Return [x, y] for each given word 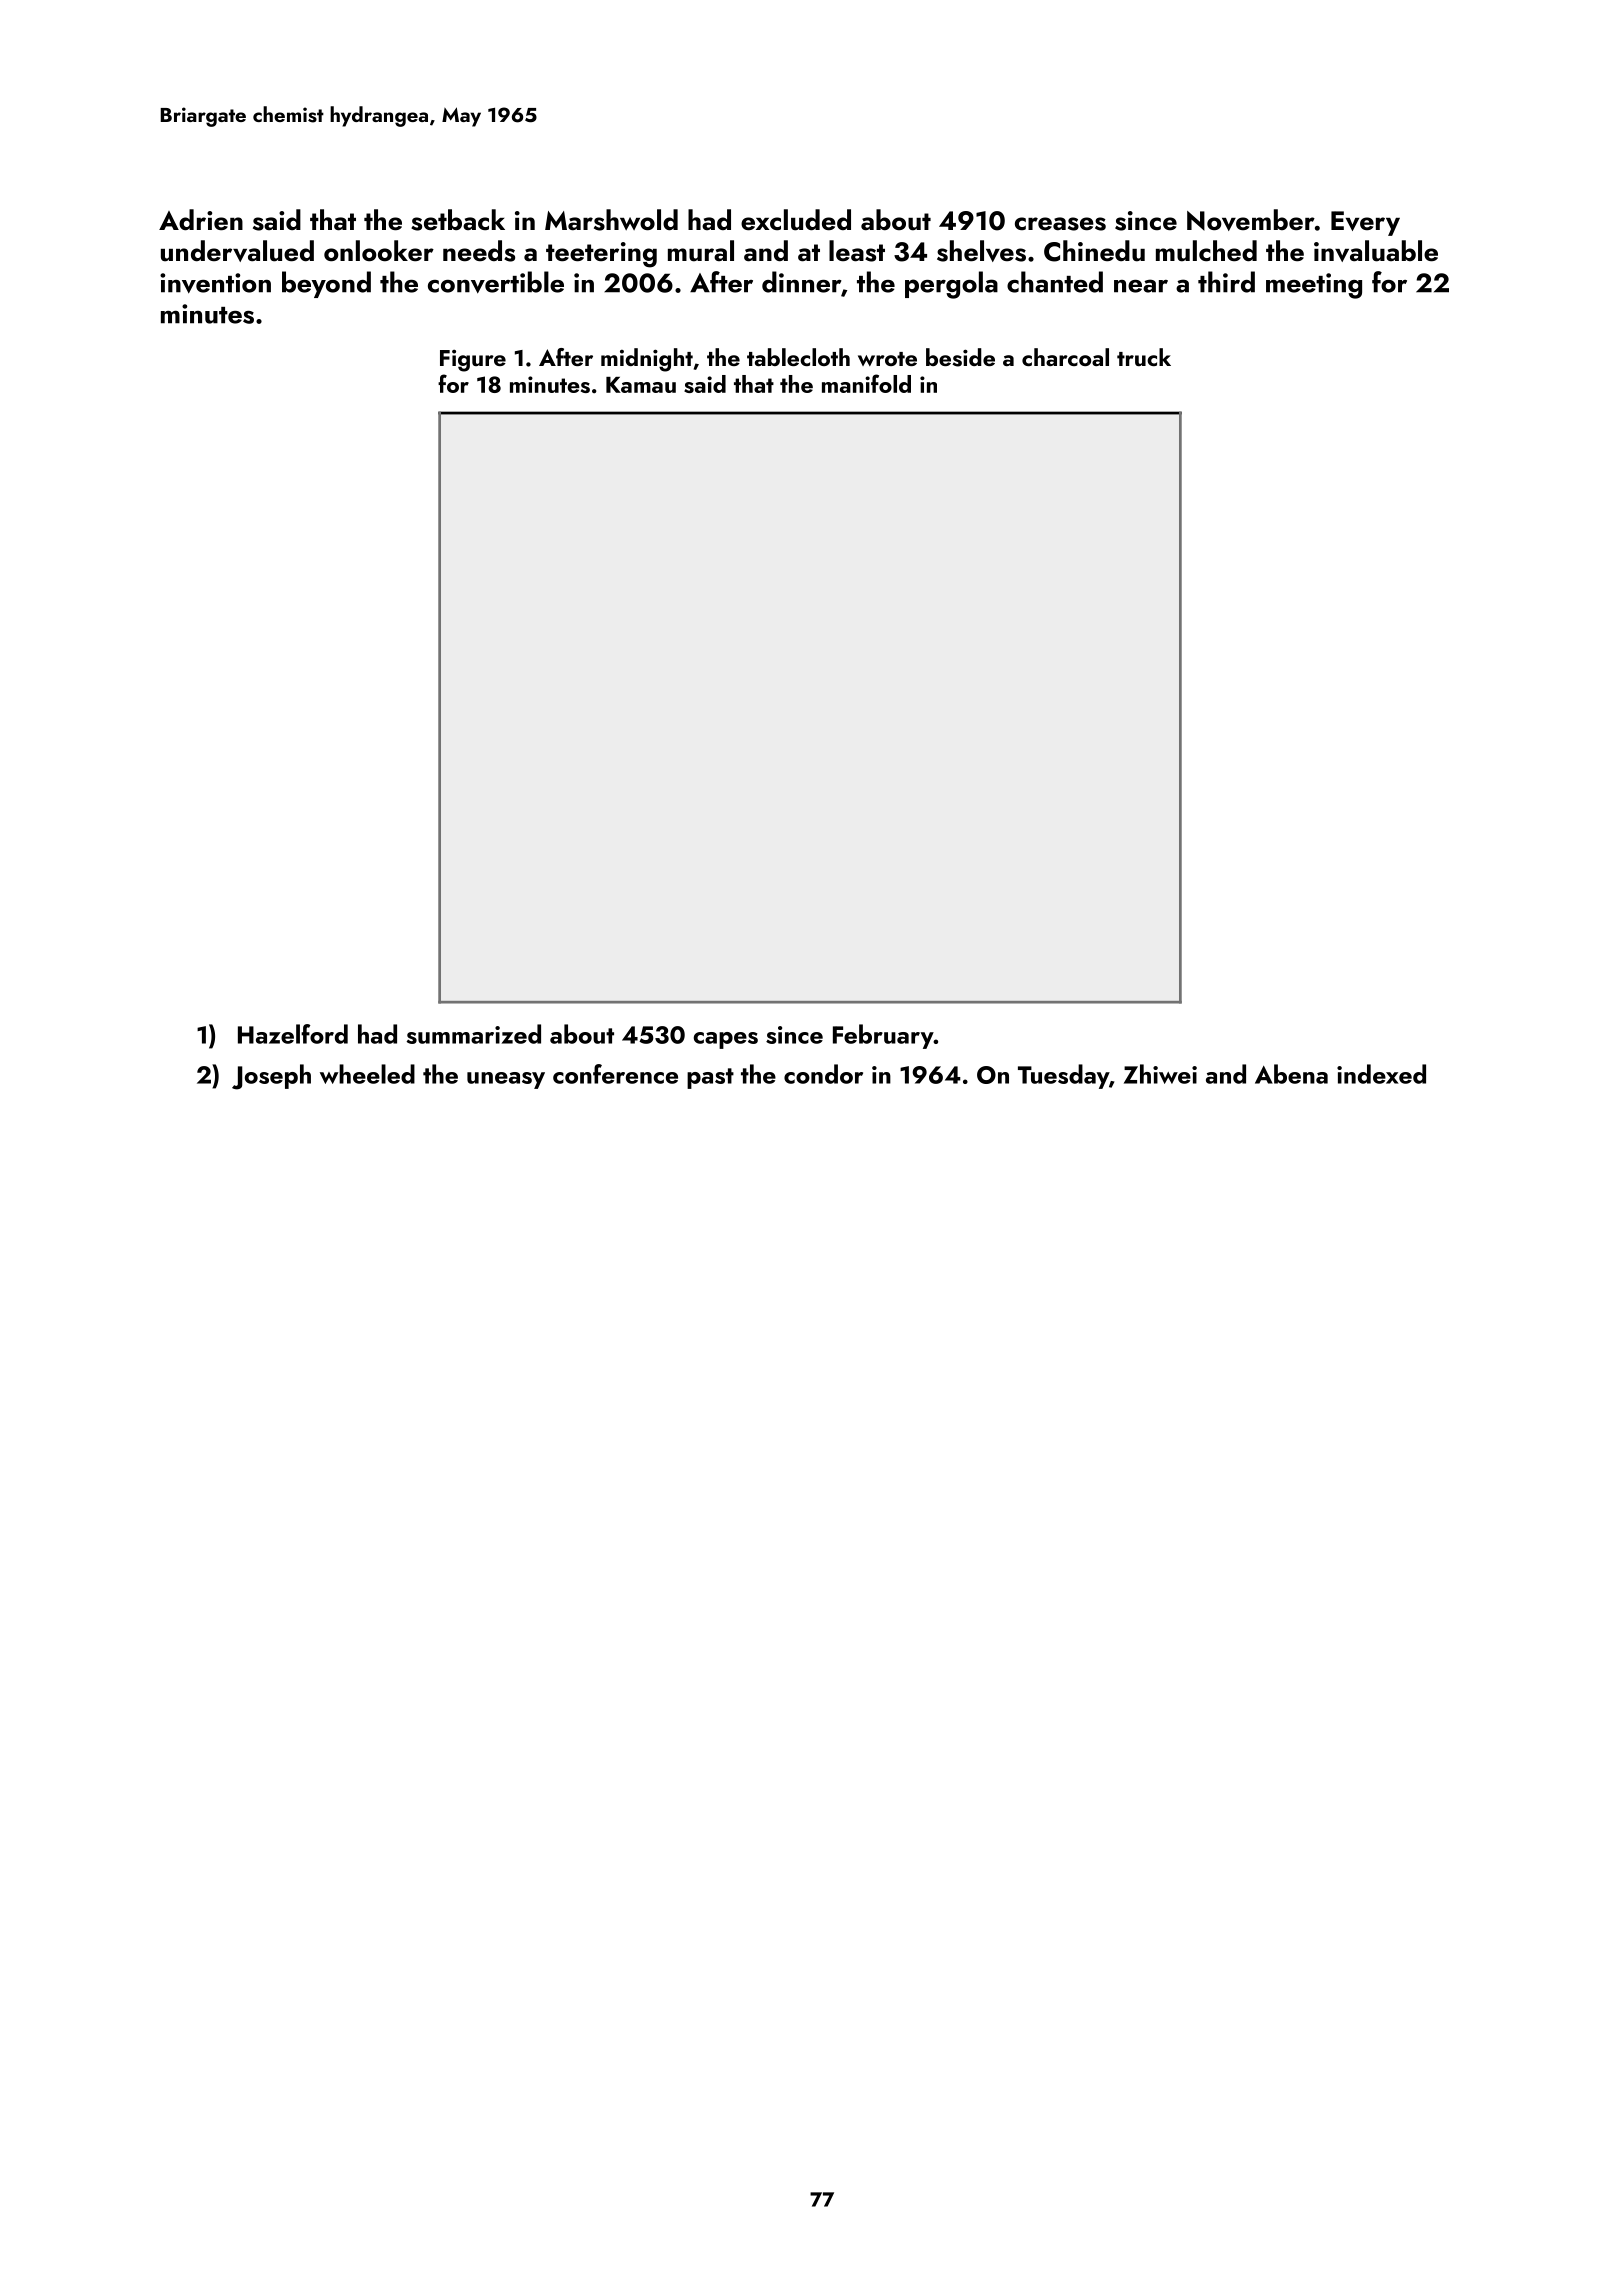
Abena [1291, 1074]
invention [215, 283]
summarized [474, 1034]
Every [1365, 223]
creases [1060, 224]
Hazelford [293, 1034]
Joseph [271, 1077]
